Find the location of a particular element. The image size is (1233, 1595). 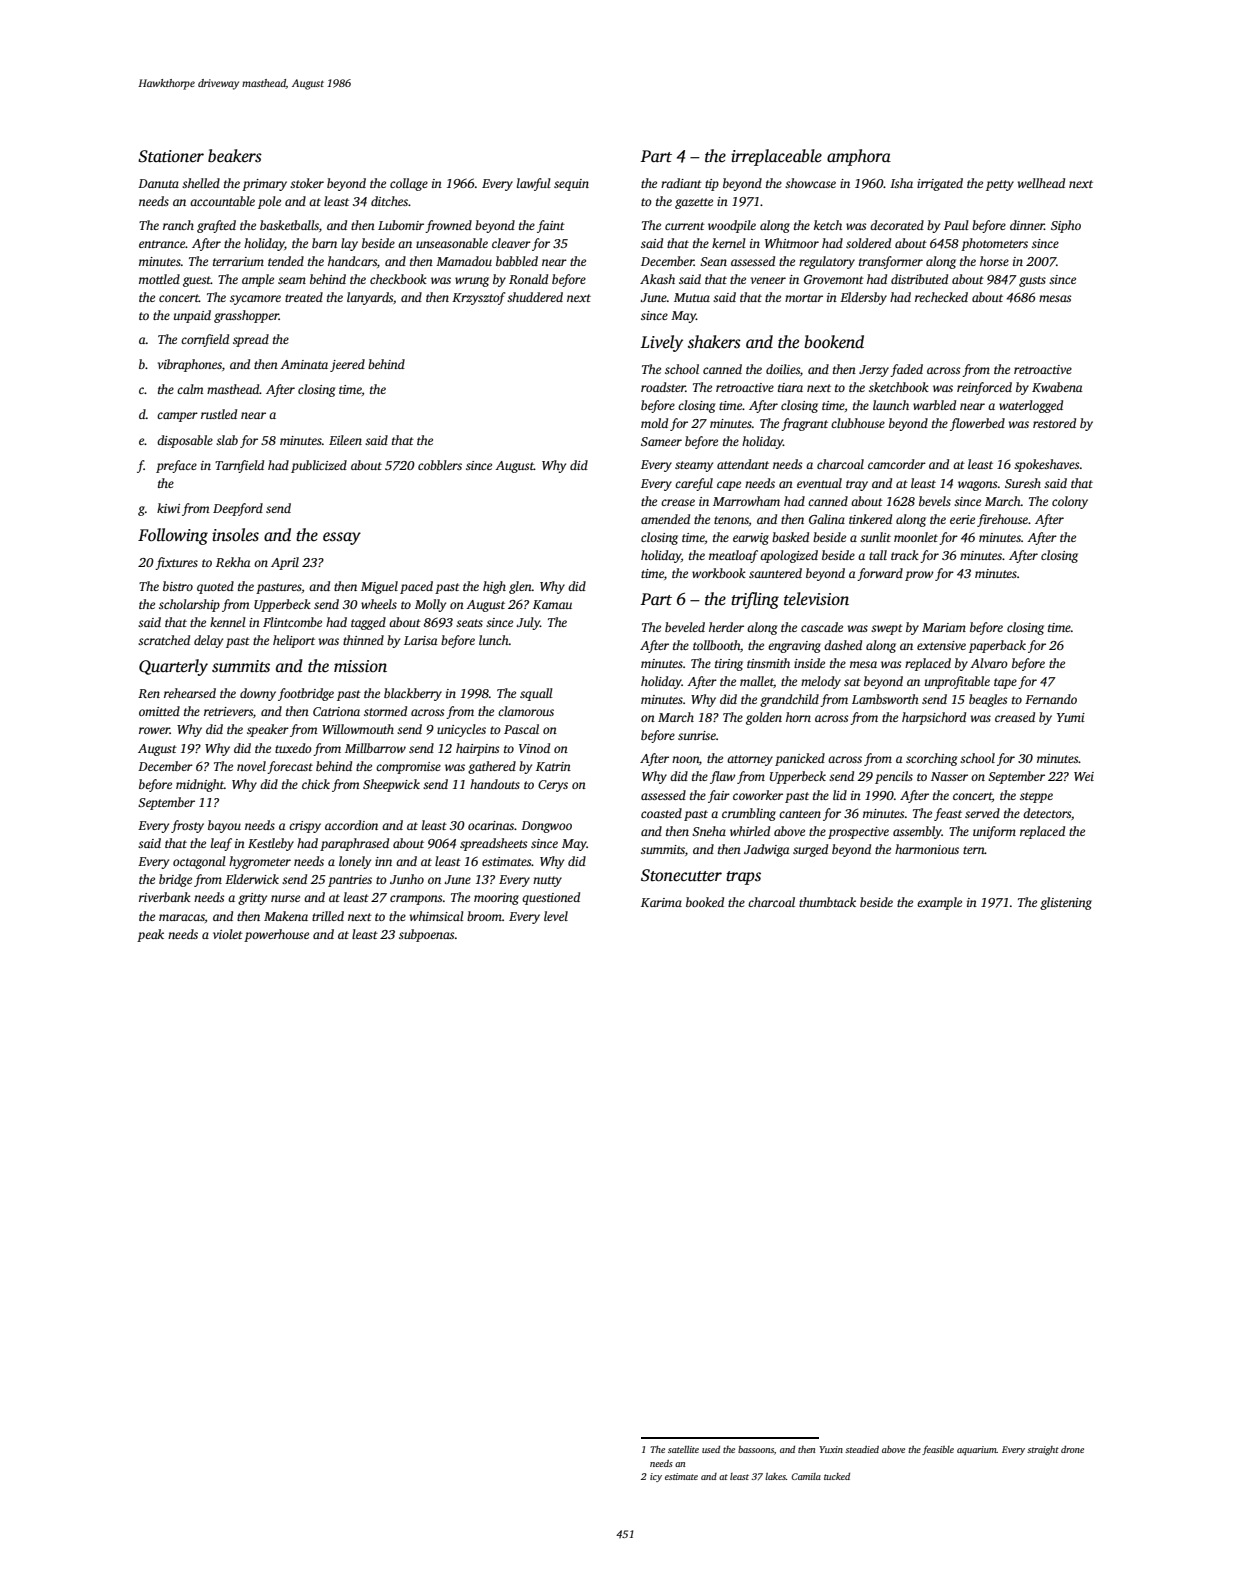

mission is located at coordinates (360, 666).
